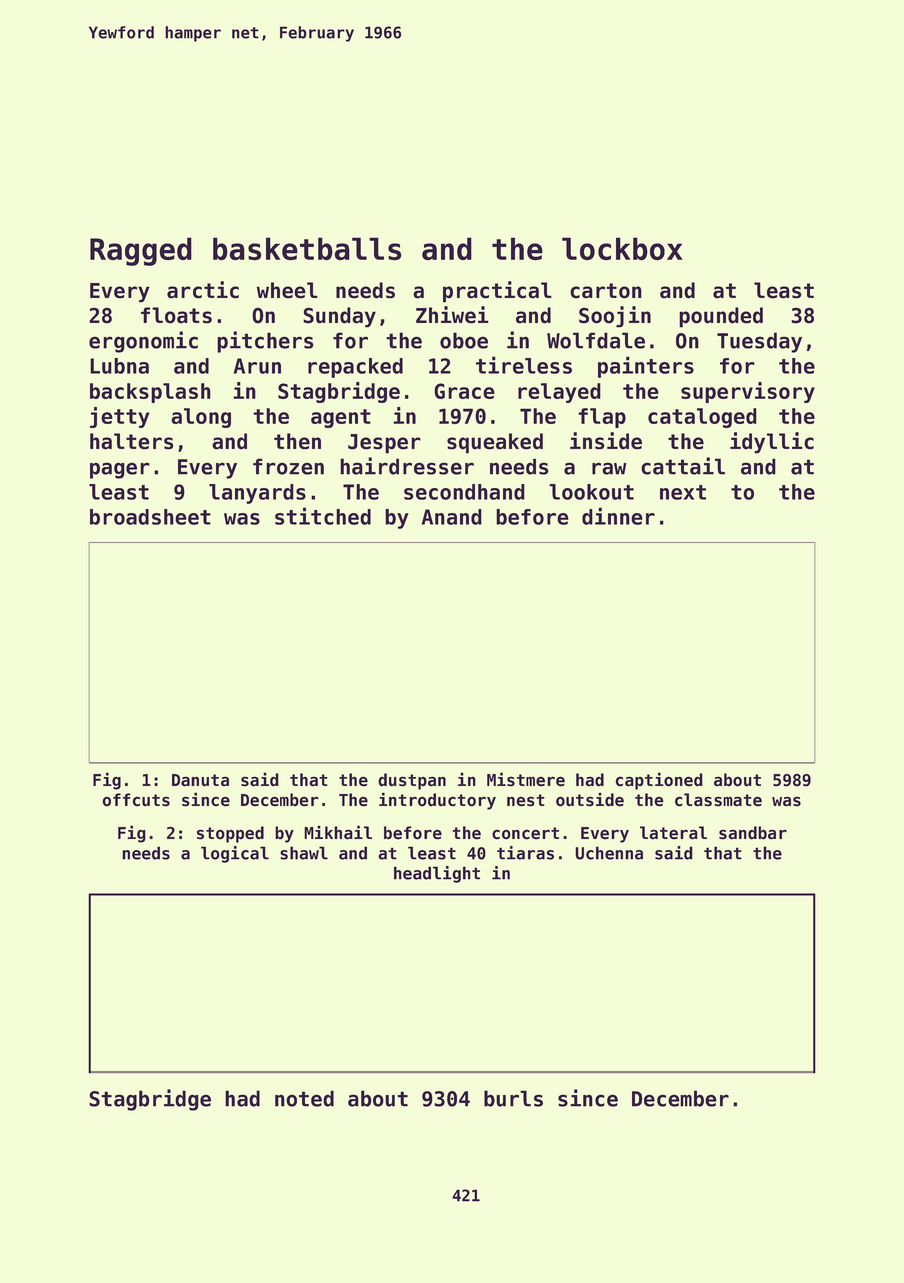 The height and width of the image is (1283, 904). Describe the element at coordinates (304, 1098) in the image. I see `noted` at that location.
